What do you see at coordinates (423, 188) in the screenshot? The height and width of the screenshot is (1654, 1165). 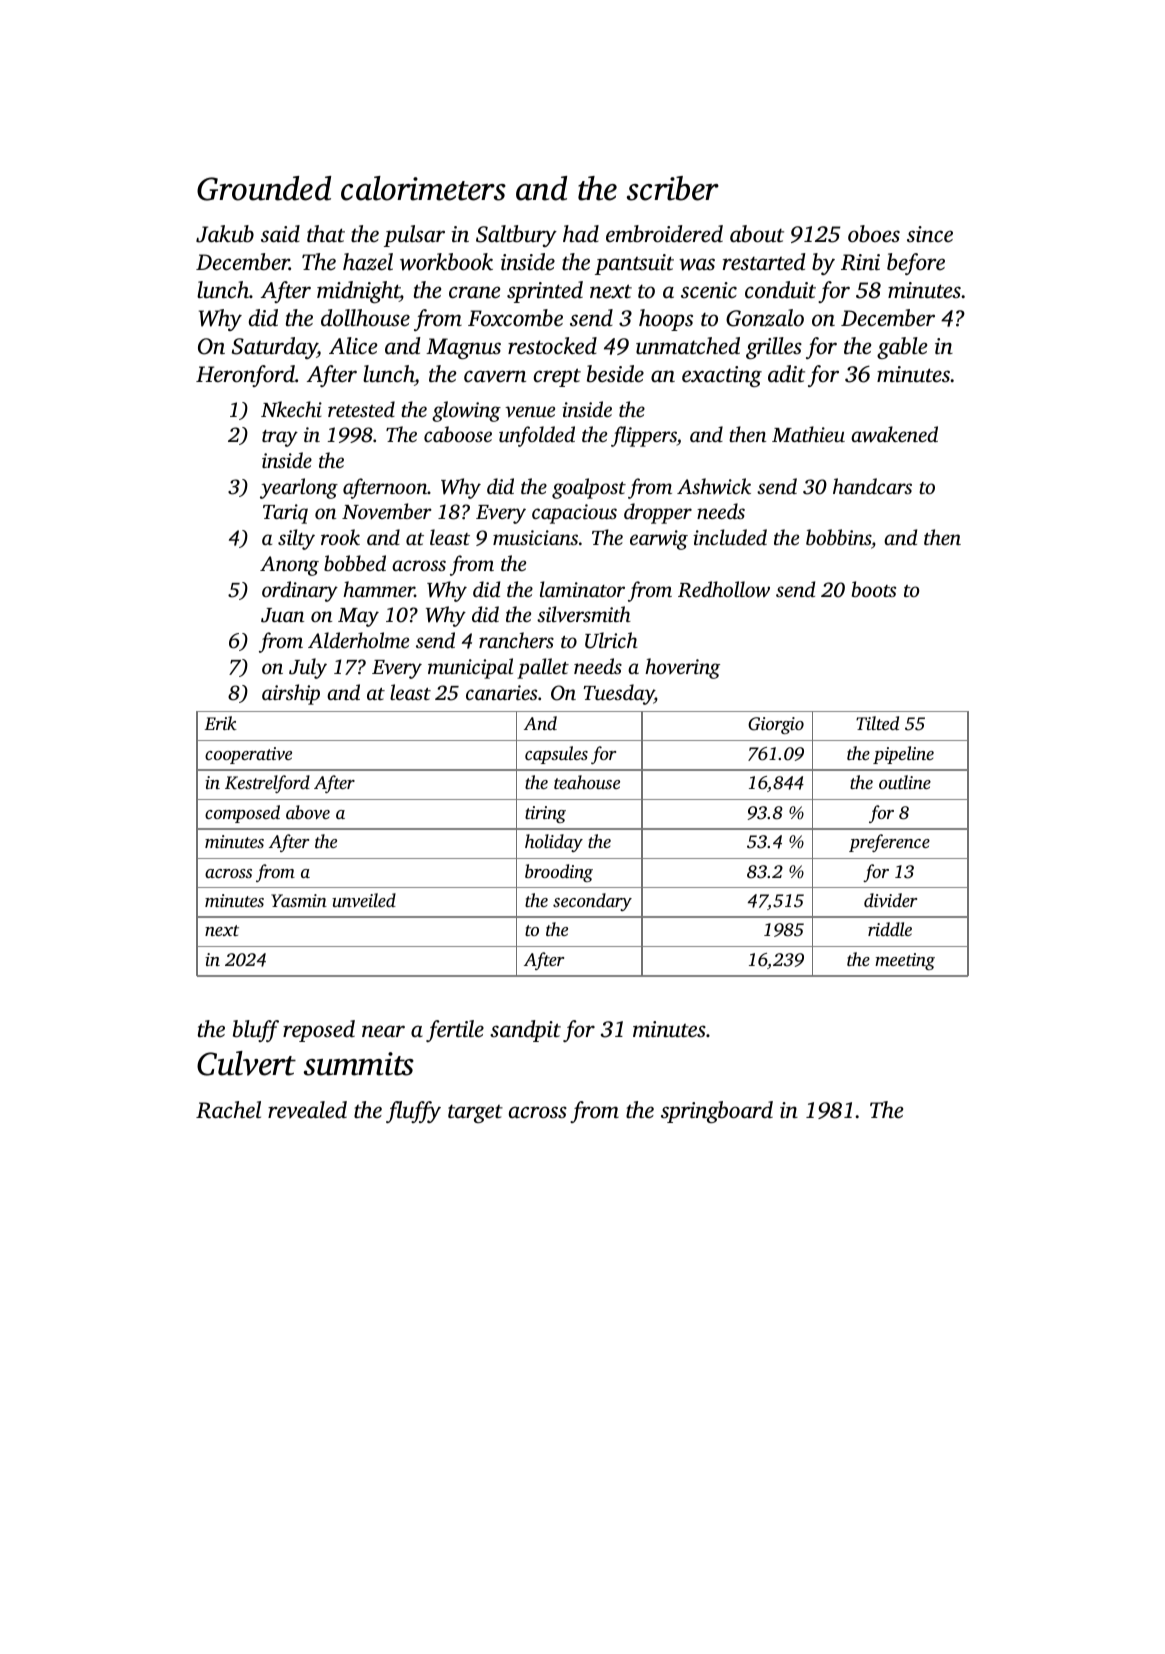 I see `calorimeters` at bounding box center [423, 188].
